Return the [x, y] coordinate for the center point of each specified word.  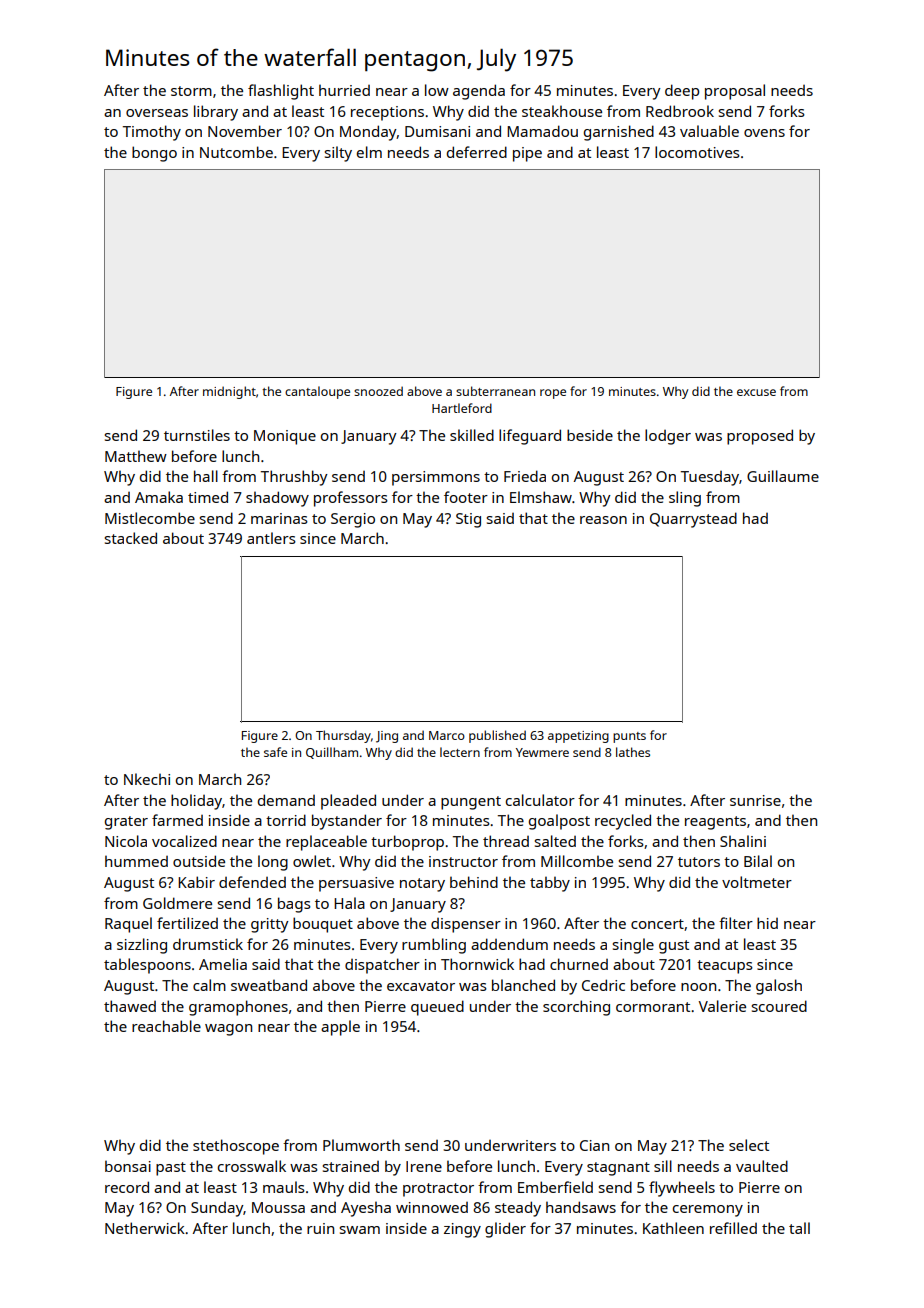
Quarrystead [693, 520]
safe [275, 752]
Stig [468, 520]
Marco [447, 735]
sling [685, 499]
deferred [477, 152]
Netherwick [145, 1228]
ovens [764, 133]
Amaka [159, 497]
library [216, 113]
